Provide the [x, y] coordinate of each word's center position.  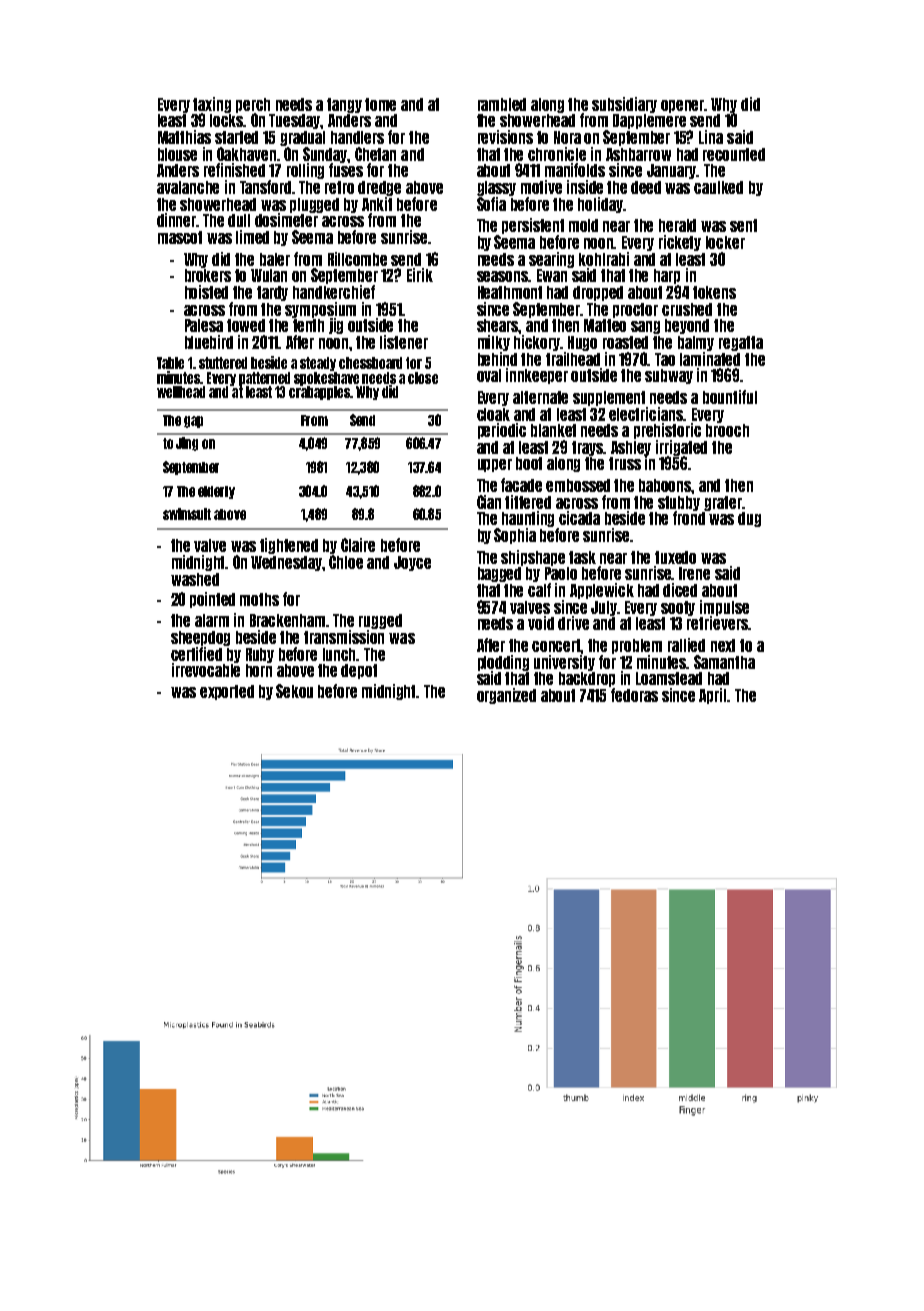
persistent [533, 226]
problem [637, 646]
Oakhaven [247, 154]
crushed [687, 309]
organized [506, 696]
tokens [714, 292]
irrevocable [206, 670]
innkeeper [537, 376]
